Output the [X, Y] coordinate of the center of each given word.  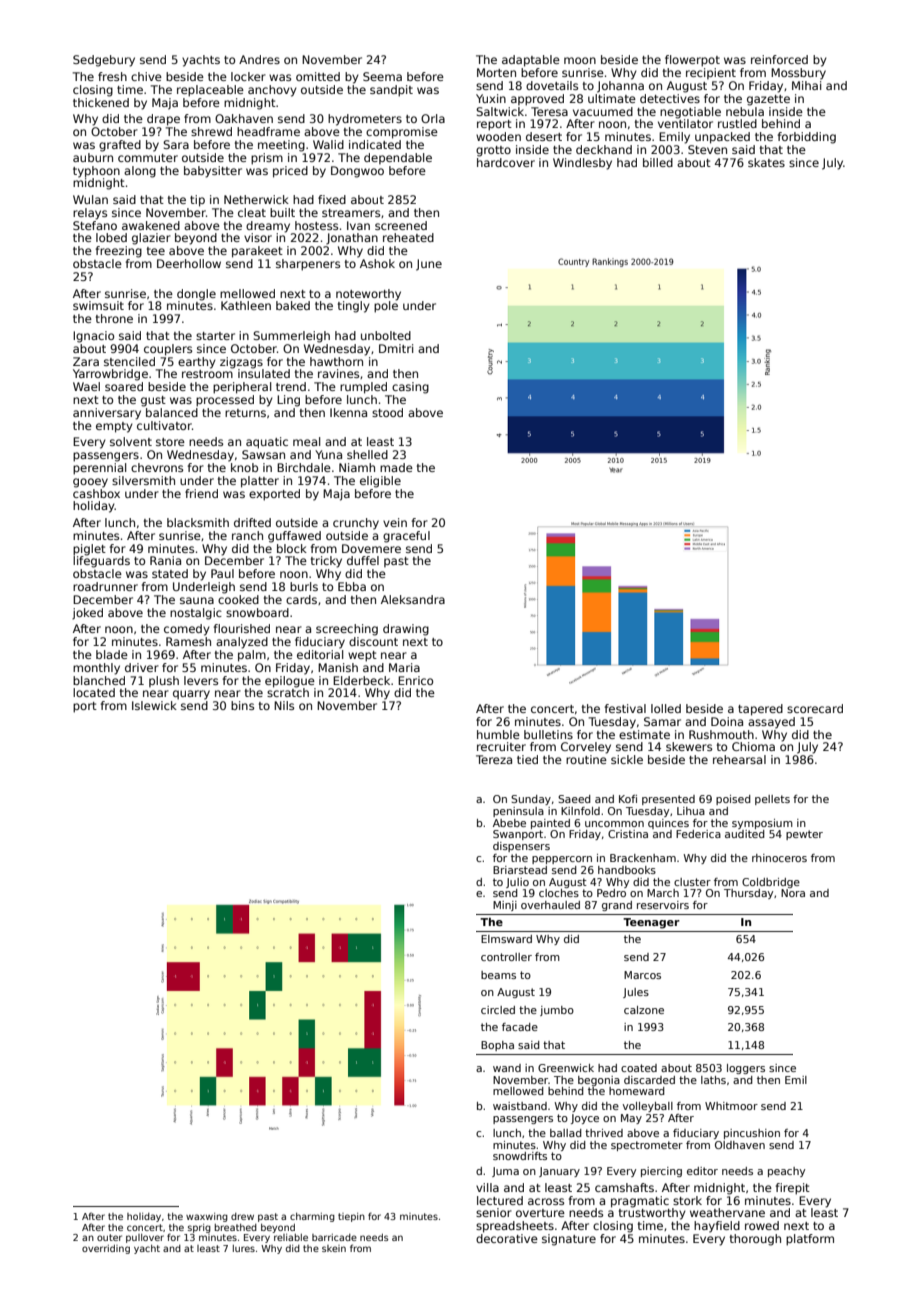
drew [242, 1216]
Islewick [154, 705]
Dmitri [396, 348]
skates [766, 162]
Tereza [494, 759]
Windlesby [582, 164]
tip [197, 201]
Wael [86, 386]
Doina [727, 721]
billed [658, 162]
